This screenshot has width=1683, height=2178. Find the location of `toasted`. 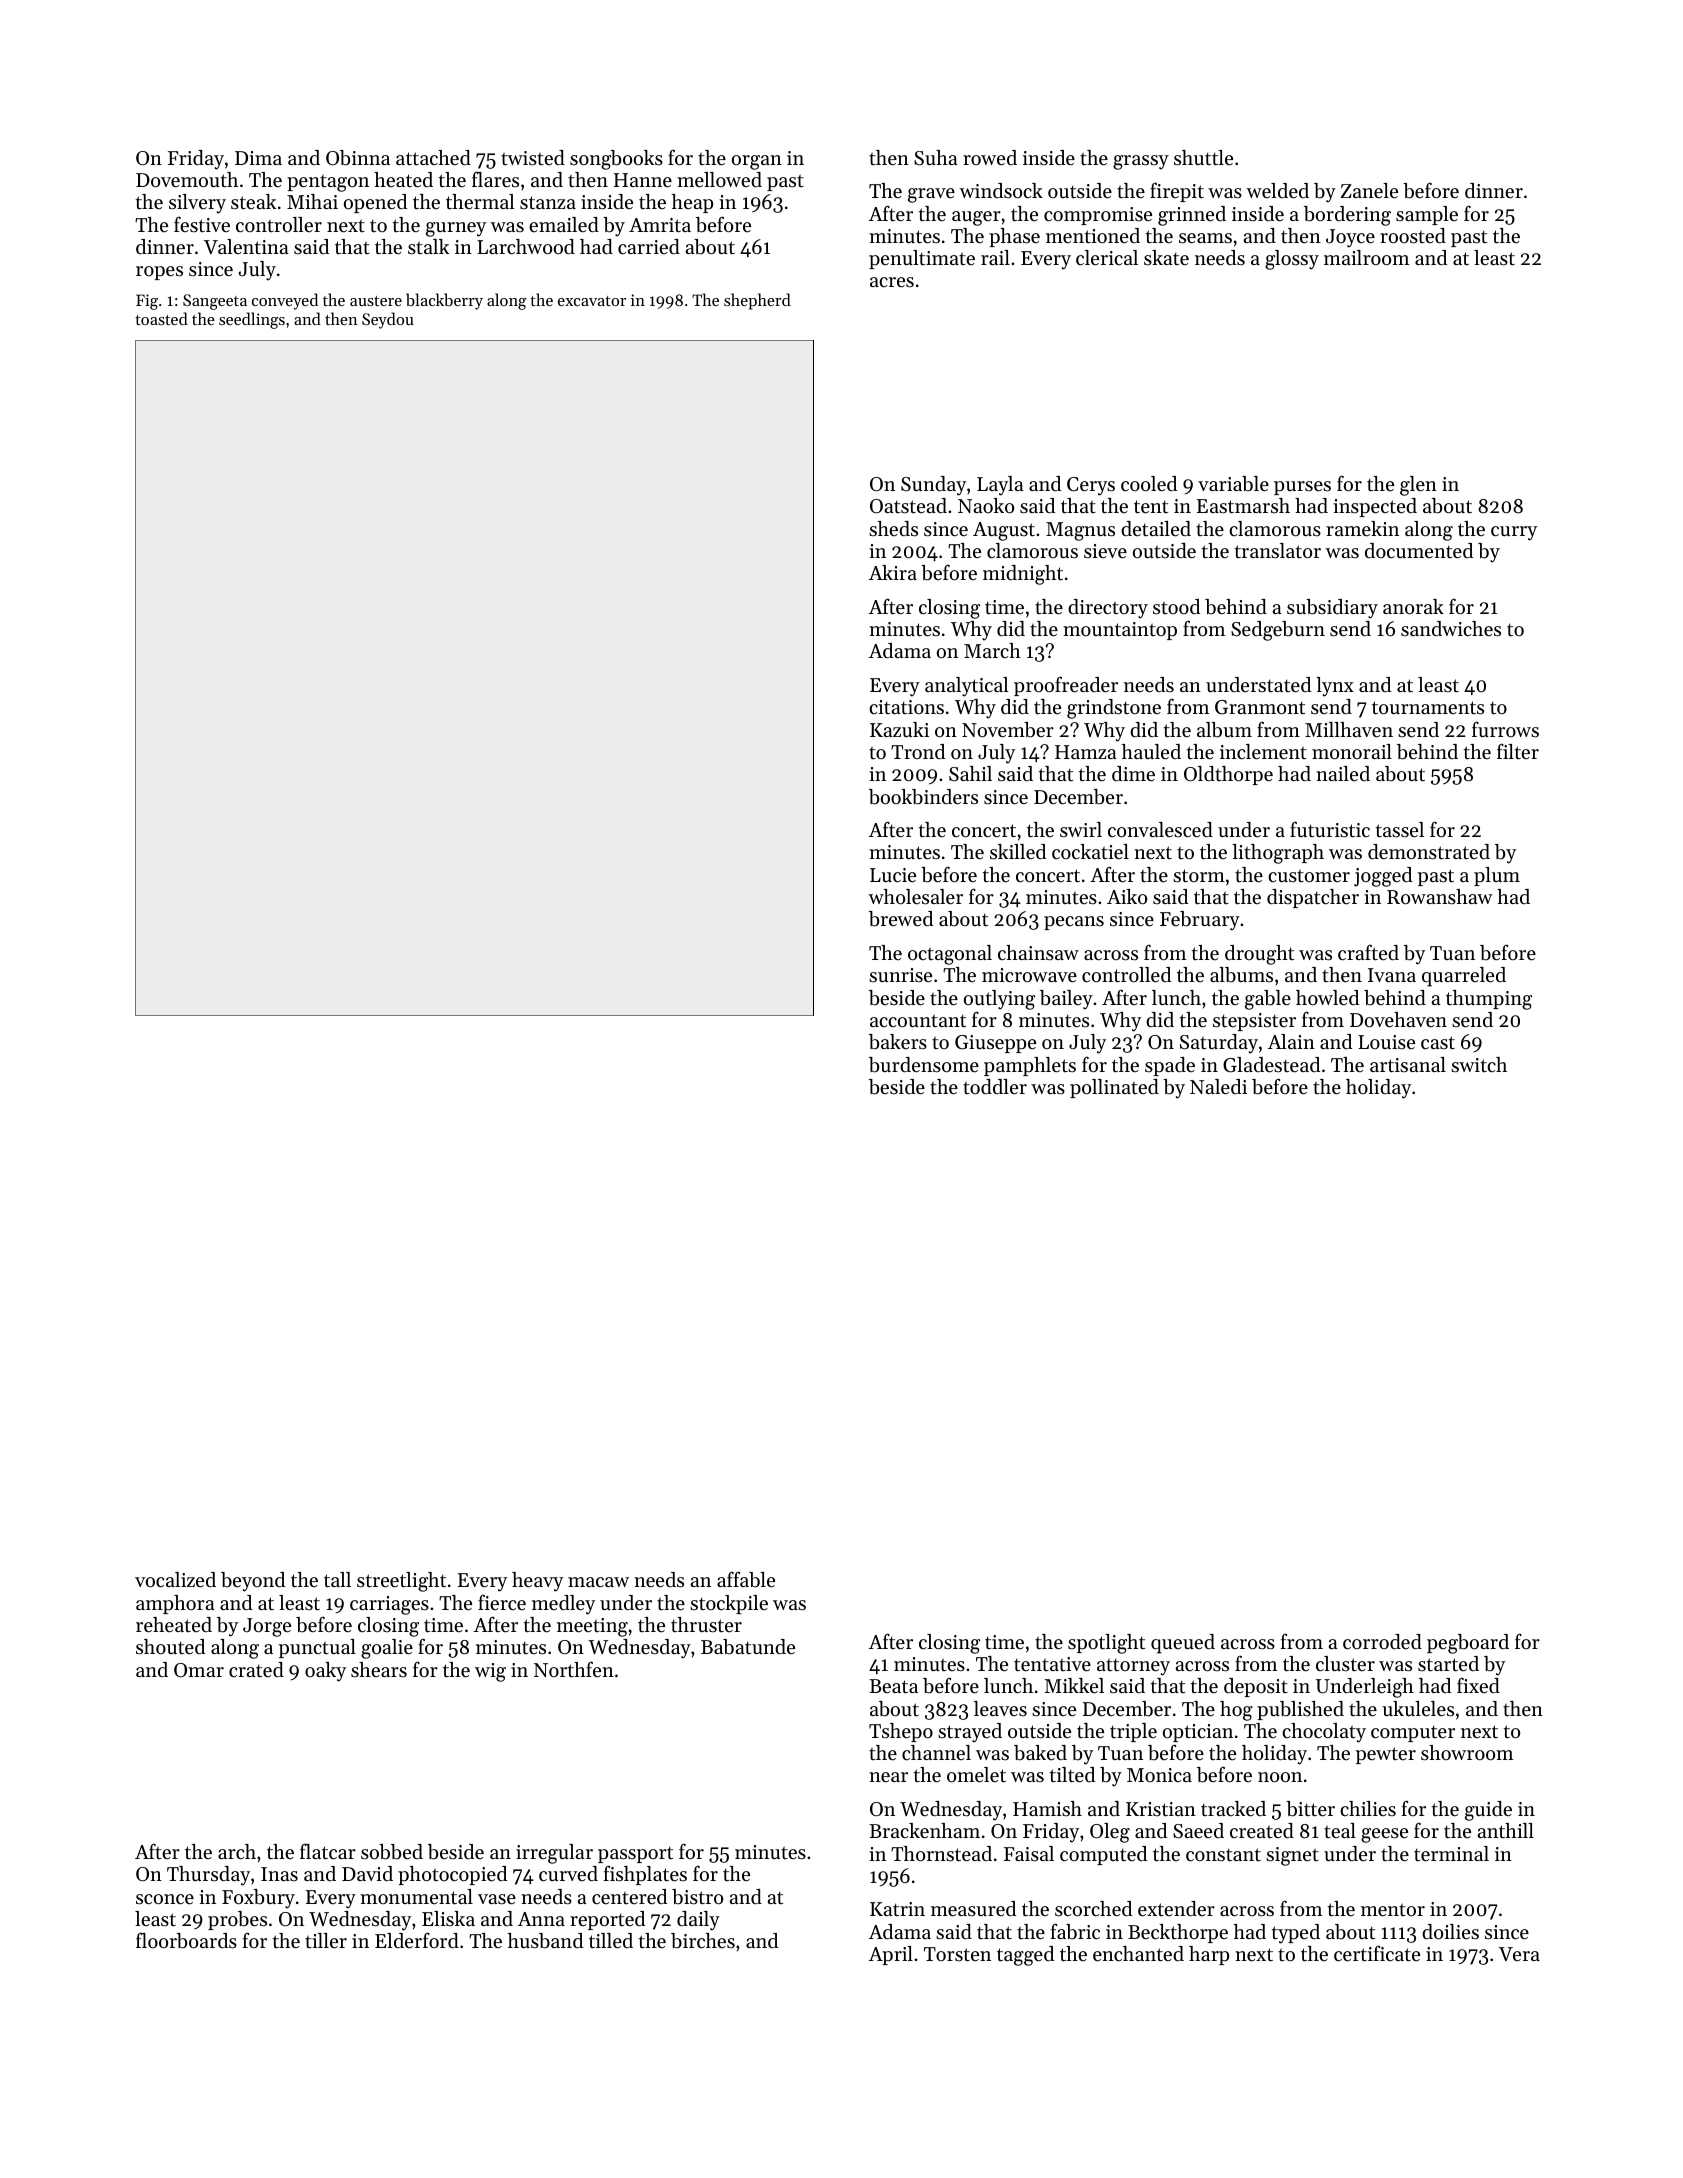

toasted is located at coordinates (161, 318).
